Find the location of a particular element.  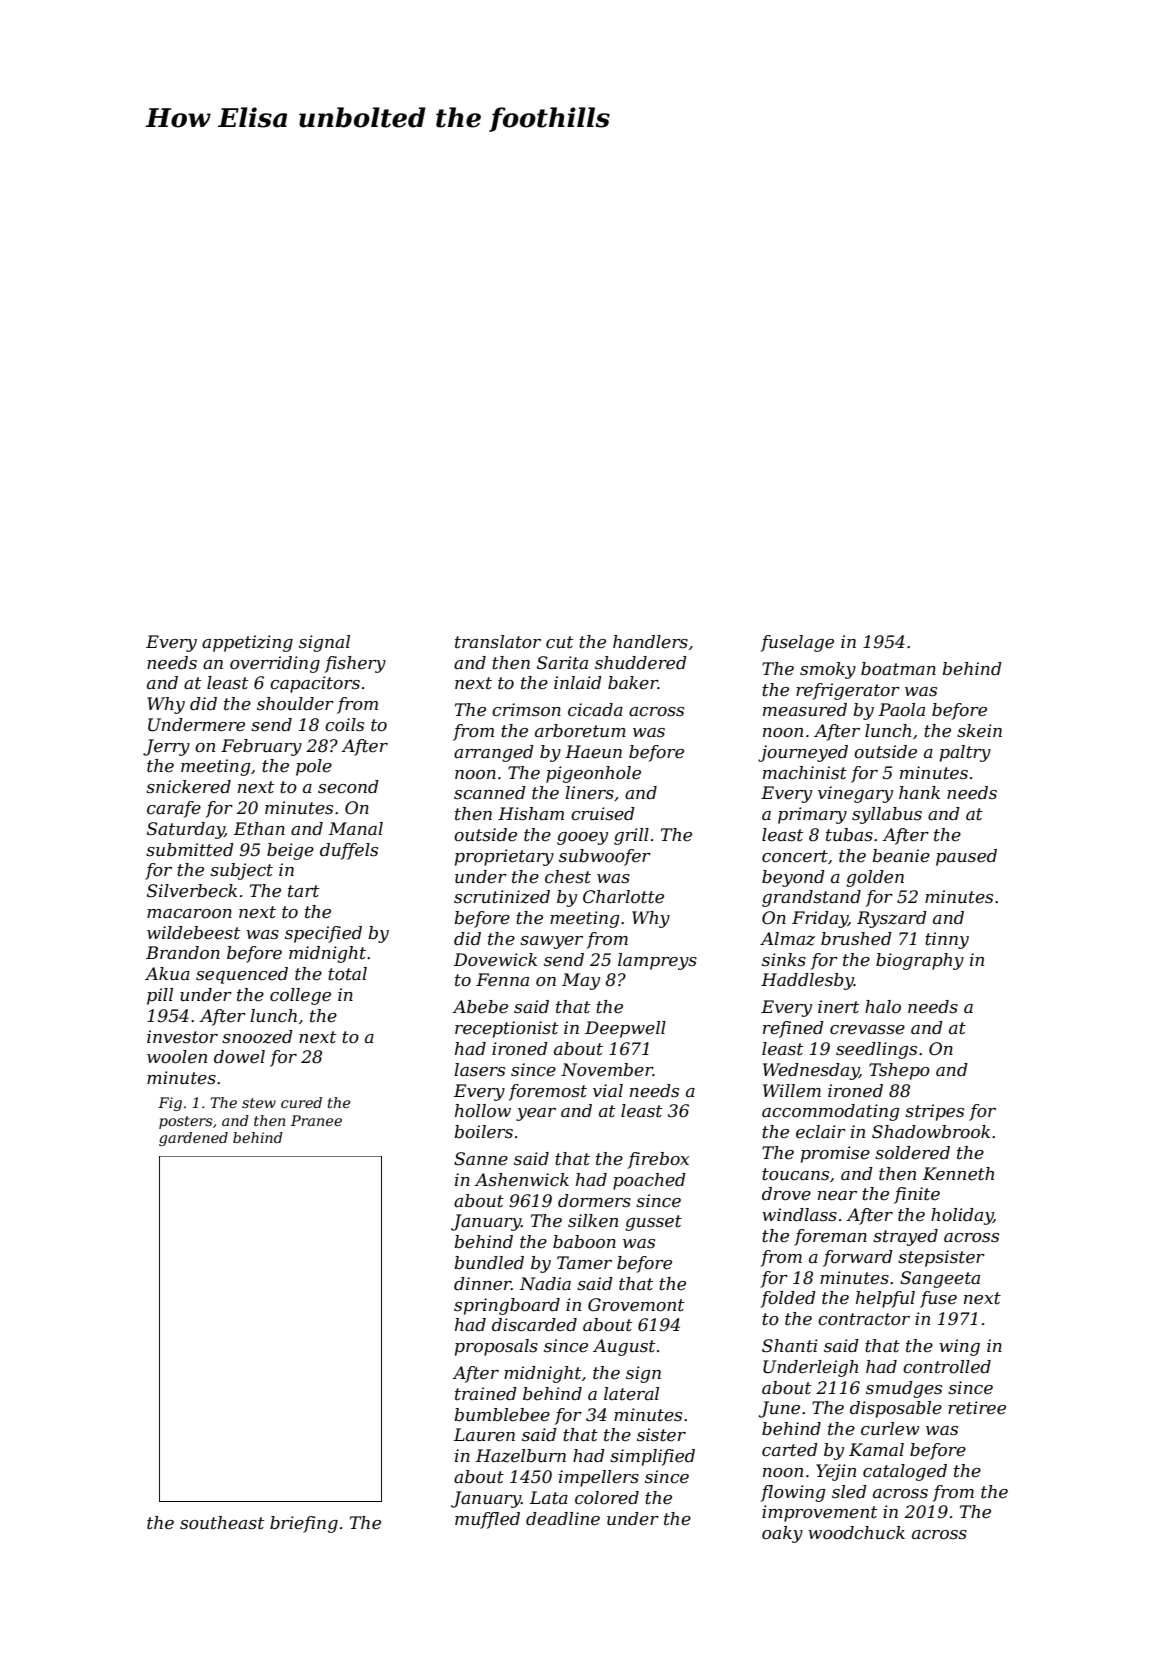

Sanne is located at coordinates (481, 1159).
